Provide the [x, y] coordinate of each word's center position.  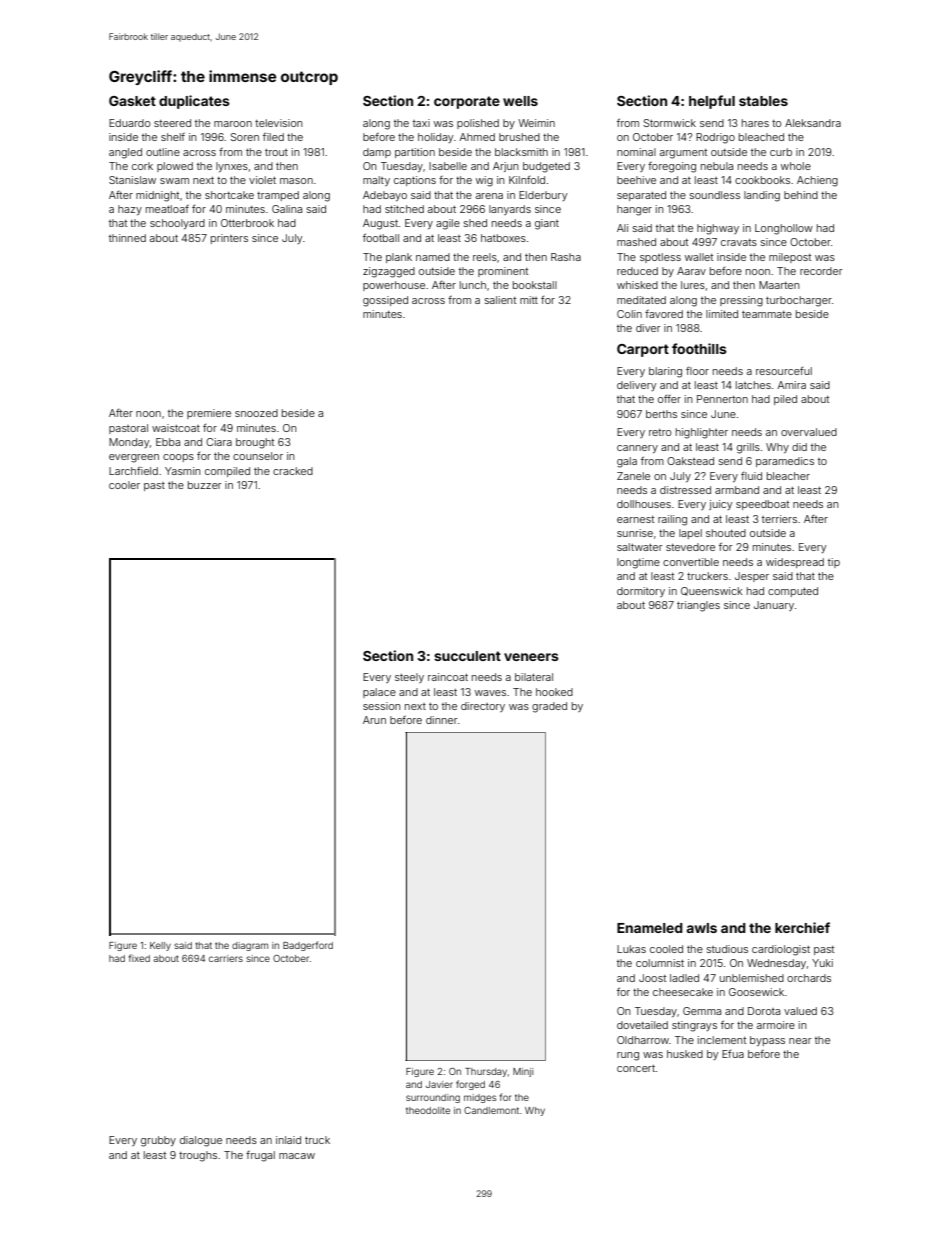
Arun [374, 720]
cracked [293, 471]
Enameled [650, 928]
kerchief [802, 927]
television [279, 123]
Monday [129, 443]
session [382, 706]
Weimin [536, 123]
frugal [260, 1156]
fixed [139, 958]
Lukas [631, 949]
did [799, 447]
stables [763, 101]
